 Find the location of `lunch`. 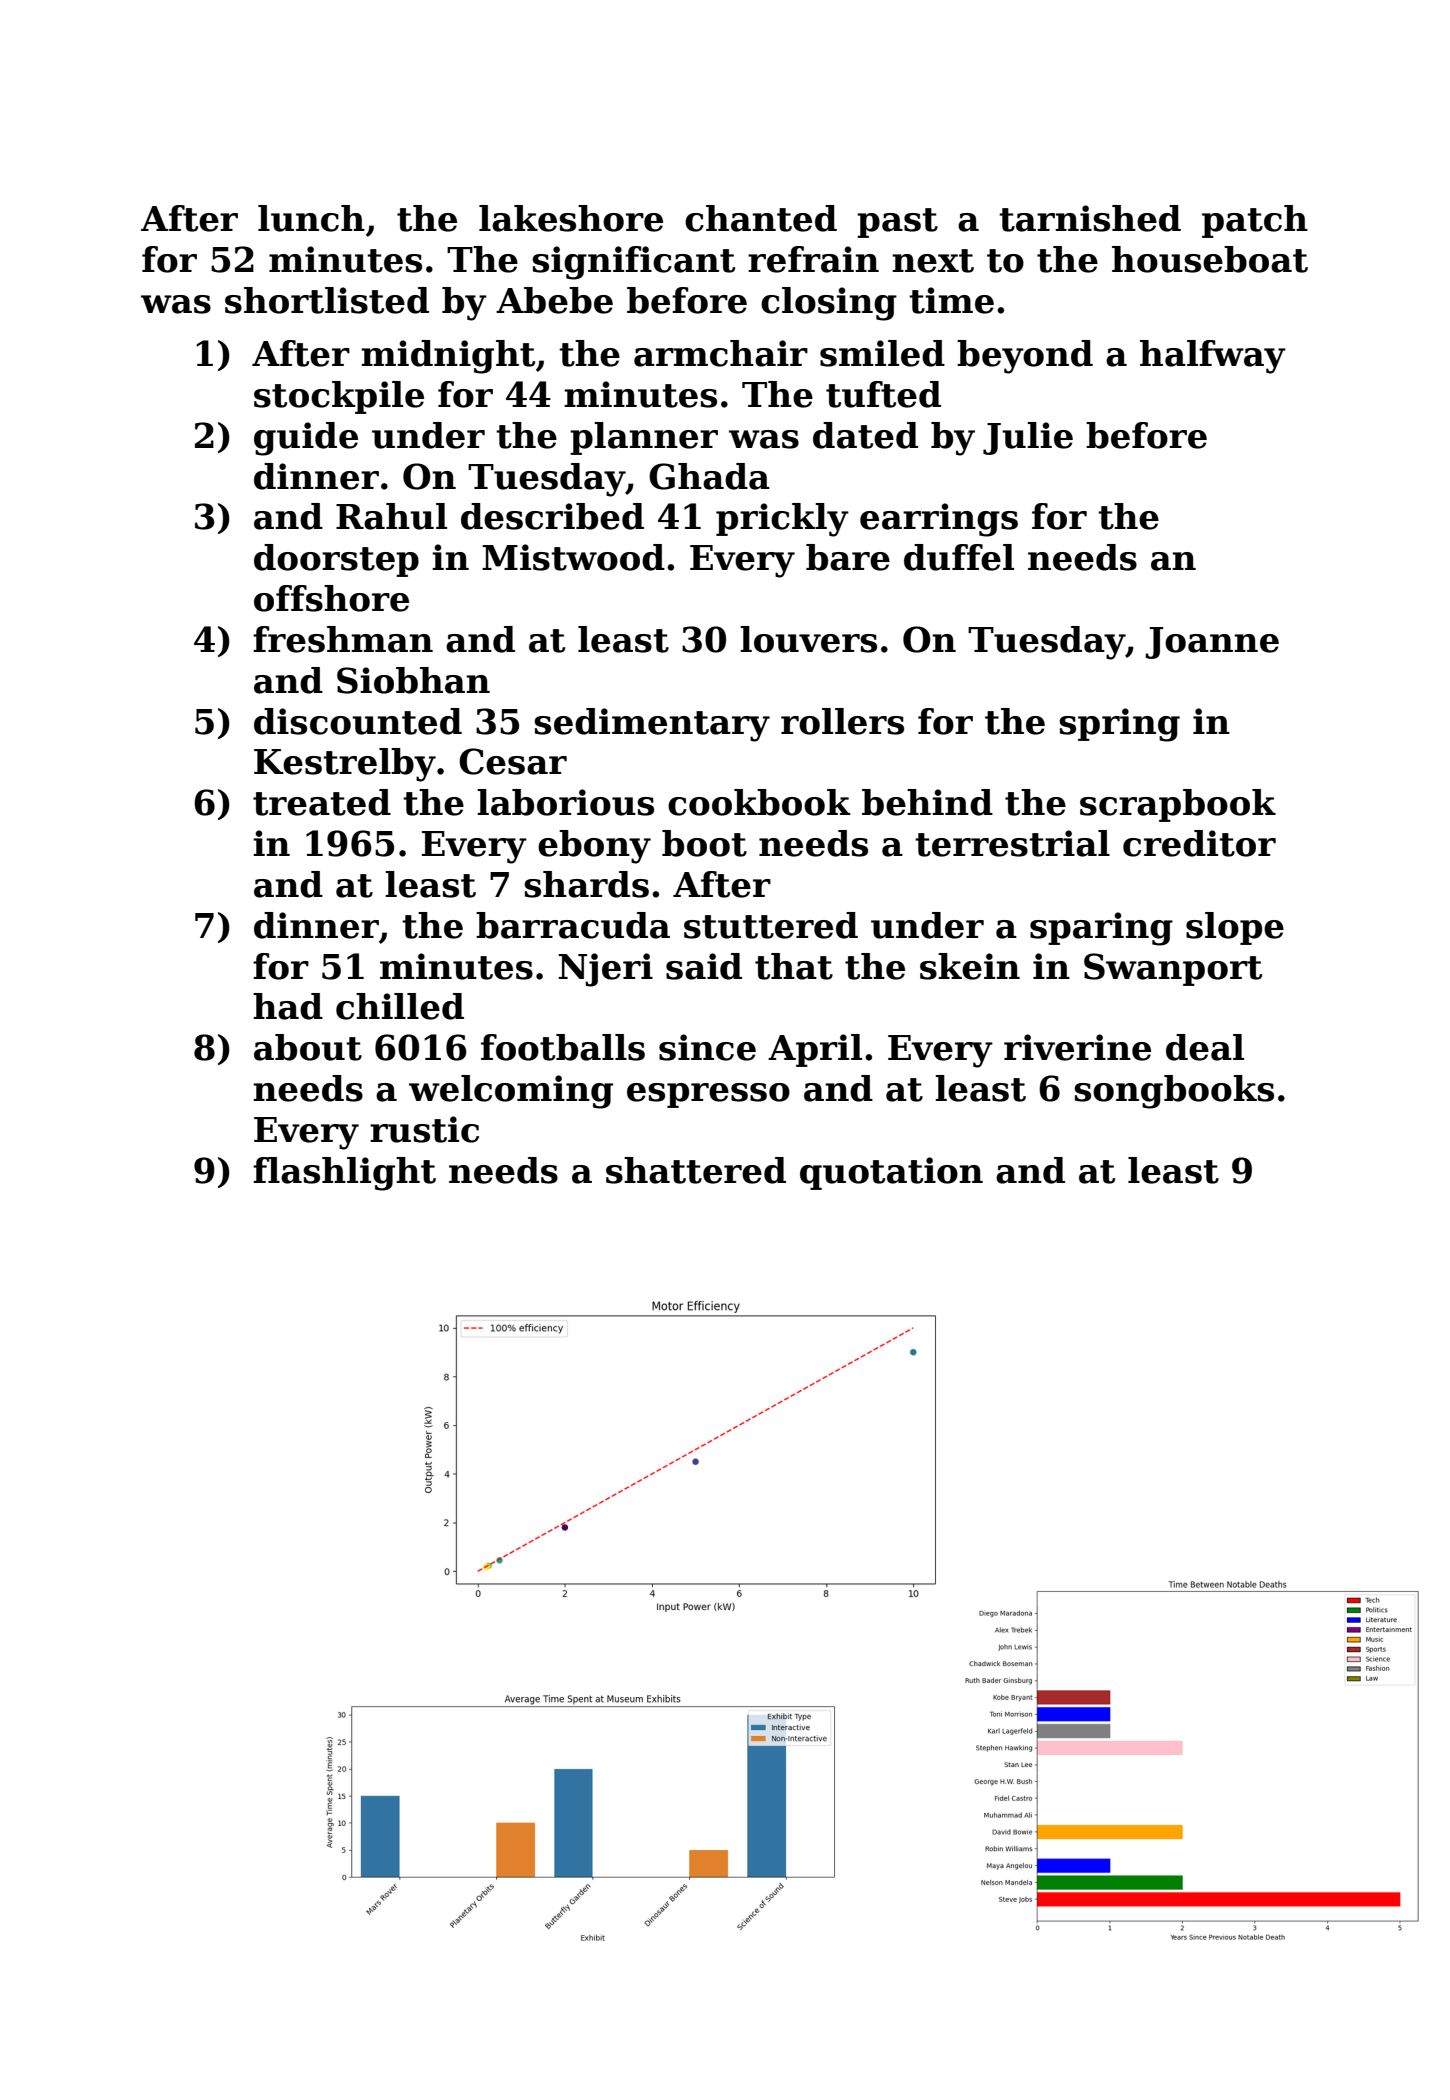

lunch is located at coordinates (311, 218).
